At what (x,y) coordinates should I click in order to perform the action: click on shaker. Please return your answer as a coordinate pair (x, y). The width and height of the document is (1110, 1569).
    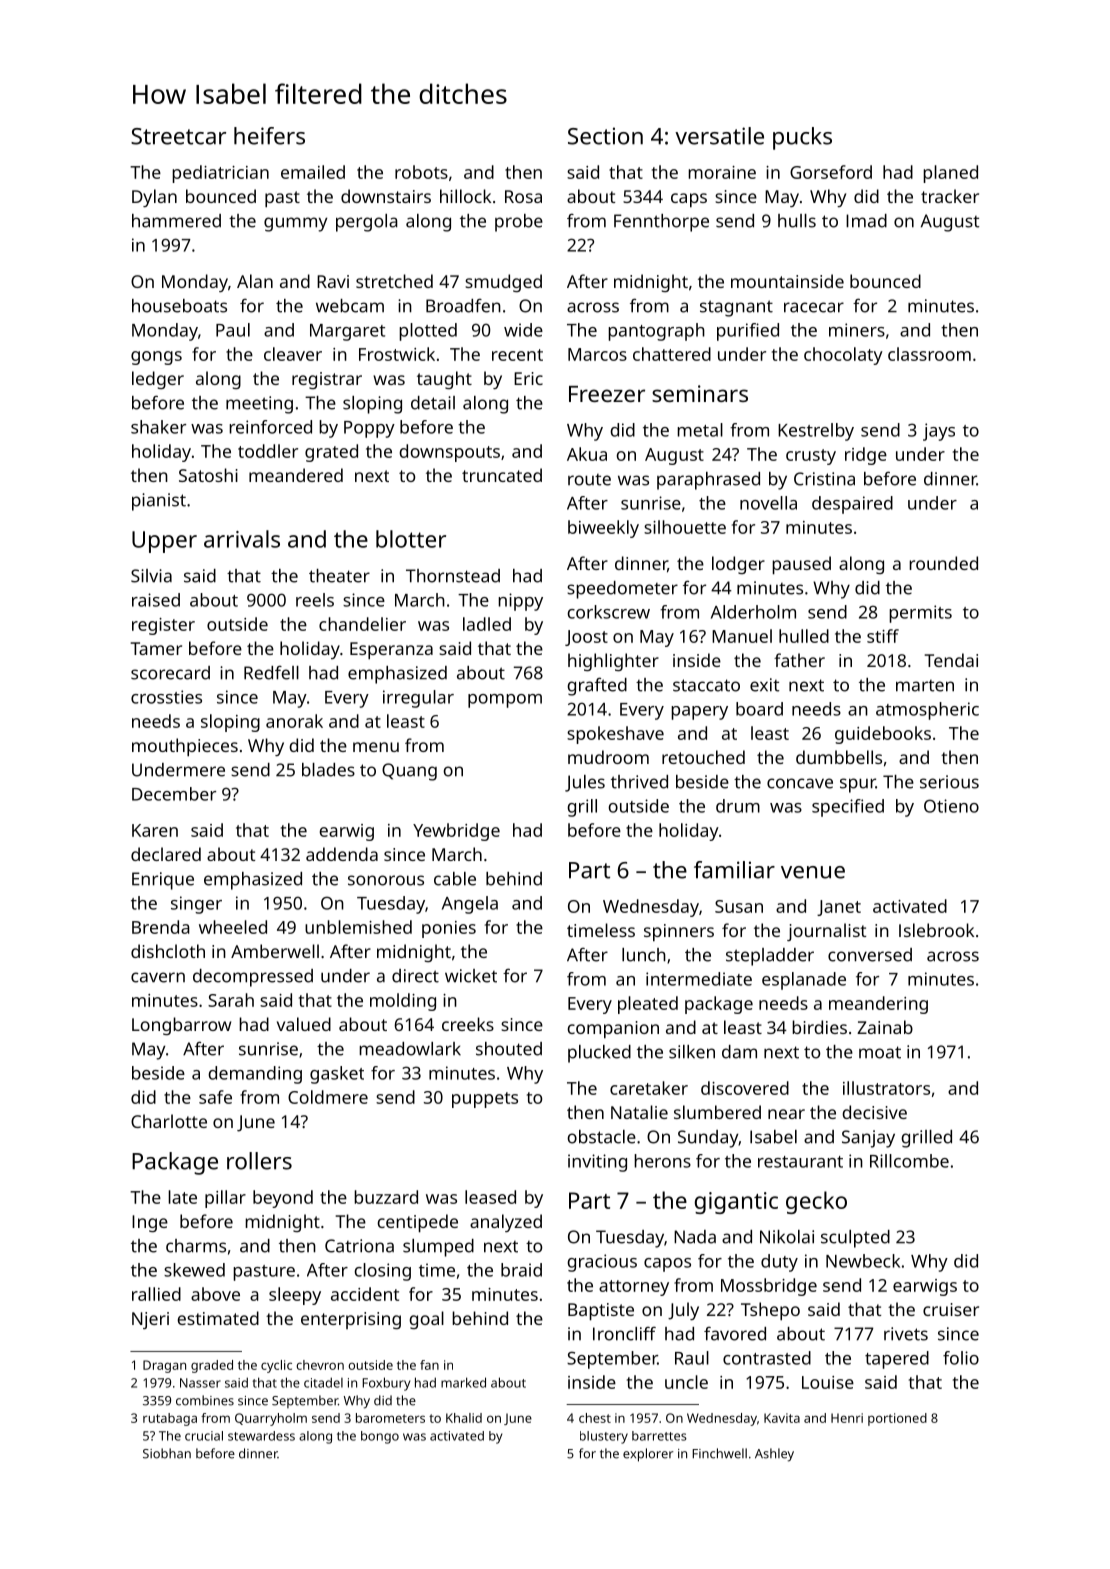
    Looking at the image, I should click on (158, 427).
